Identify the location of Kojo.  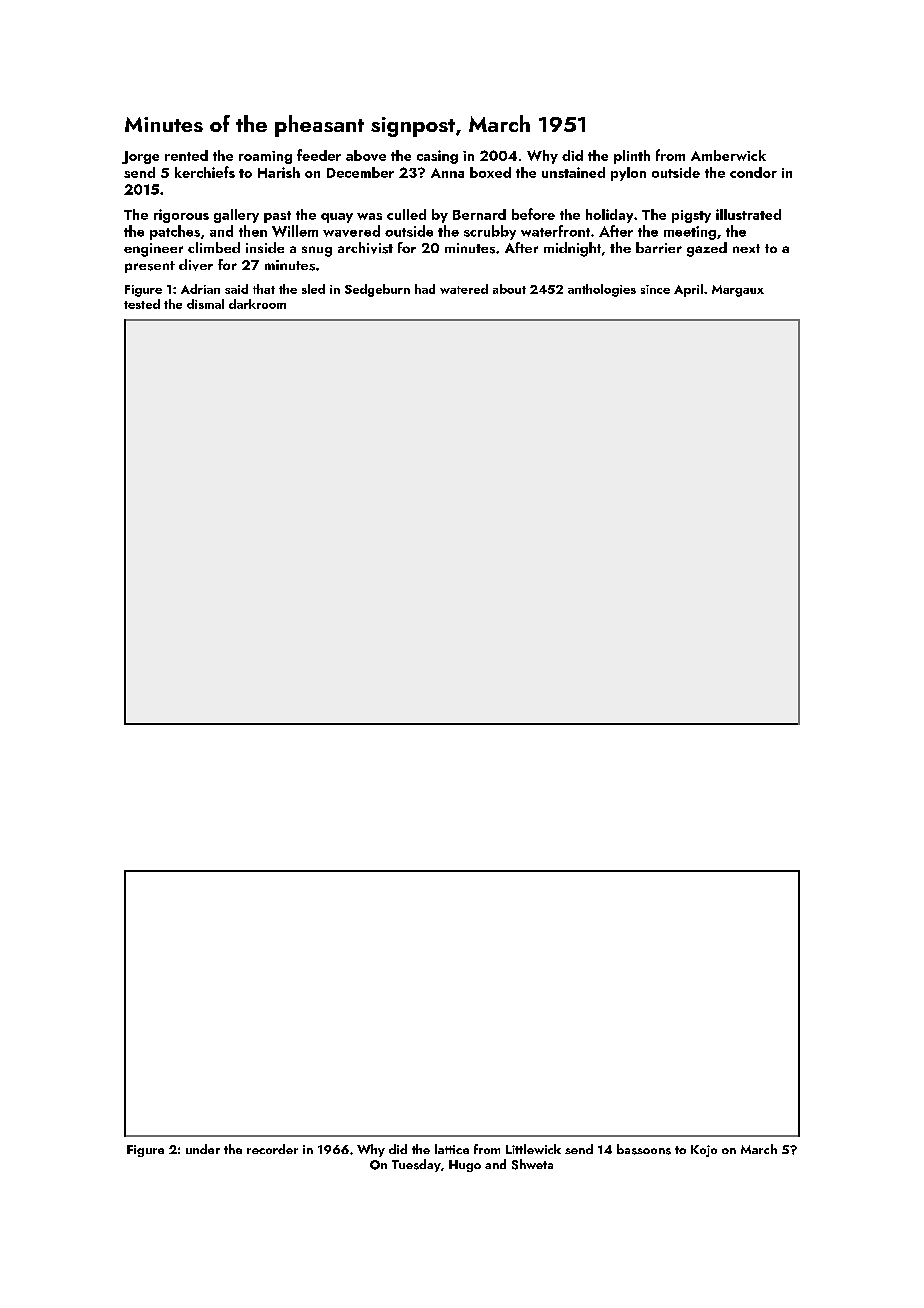
(704, 1151).
